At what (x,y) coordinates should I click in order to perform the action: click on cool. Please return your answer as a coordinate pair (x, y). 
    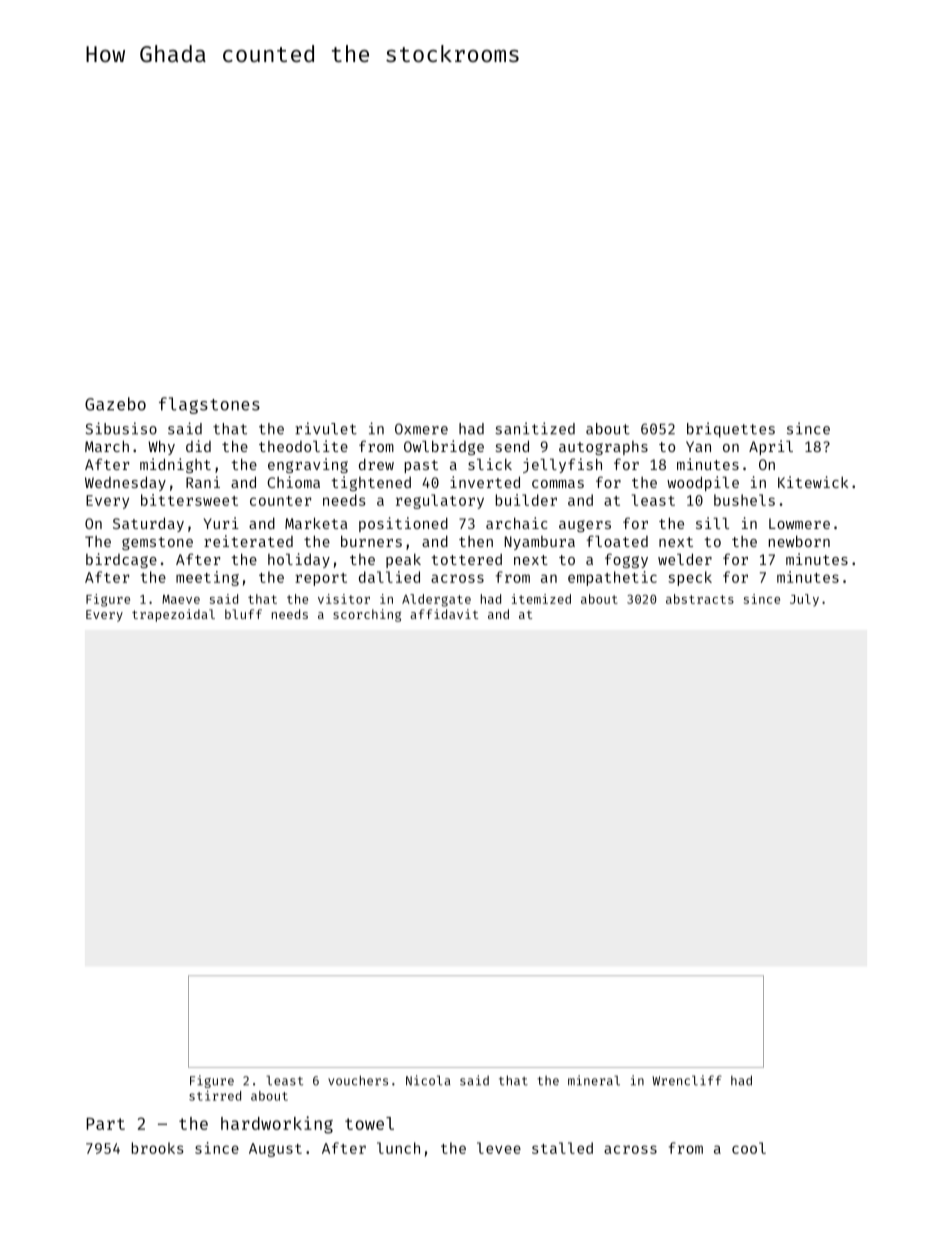
    Looking at the image, I should click on (749, 1148).
